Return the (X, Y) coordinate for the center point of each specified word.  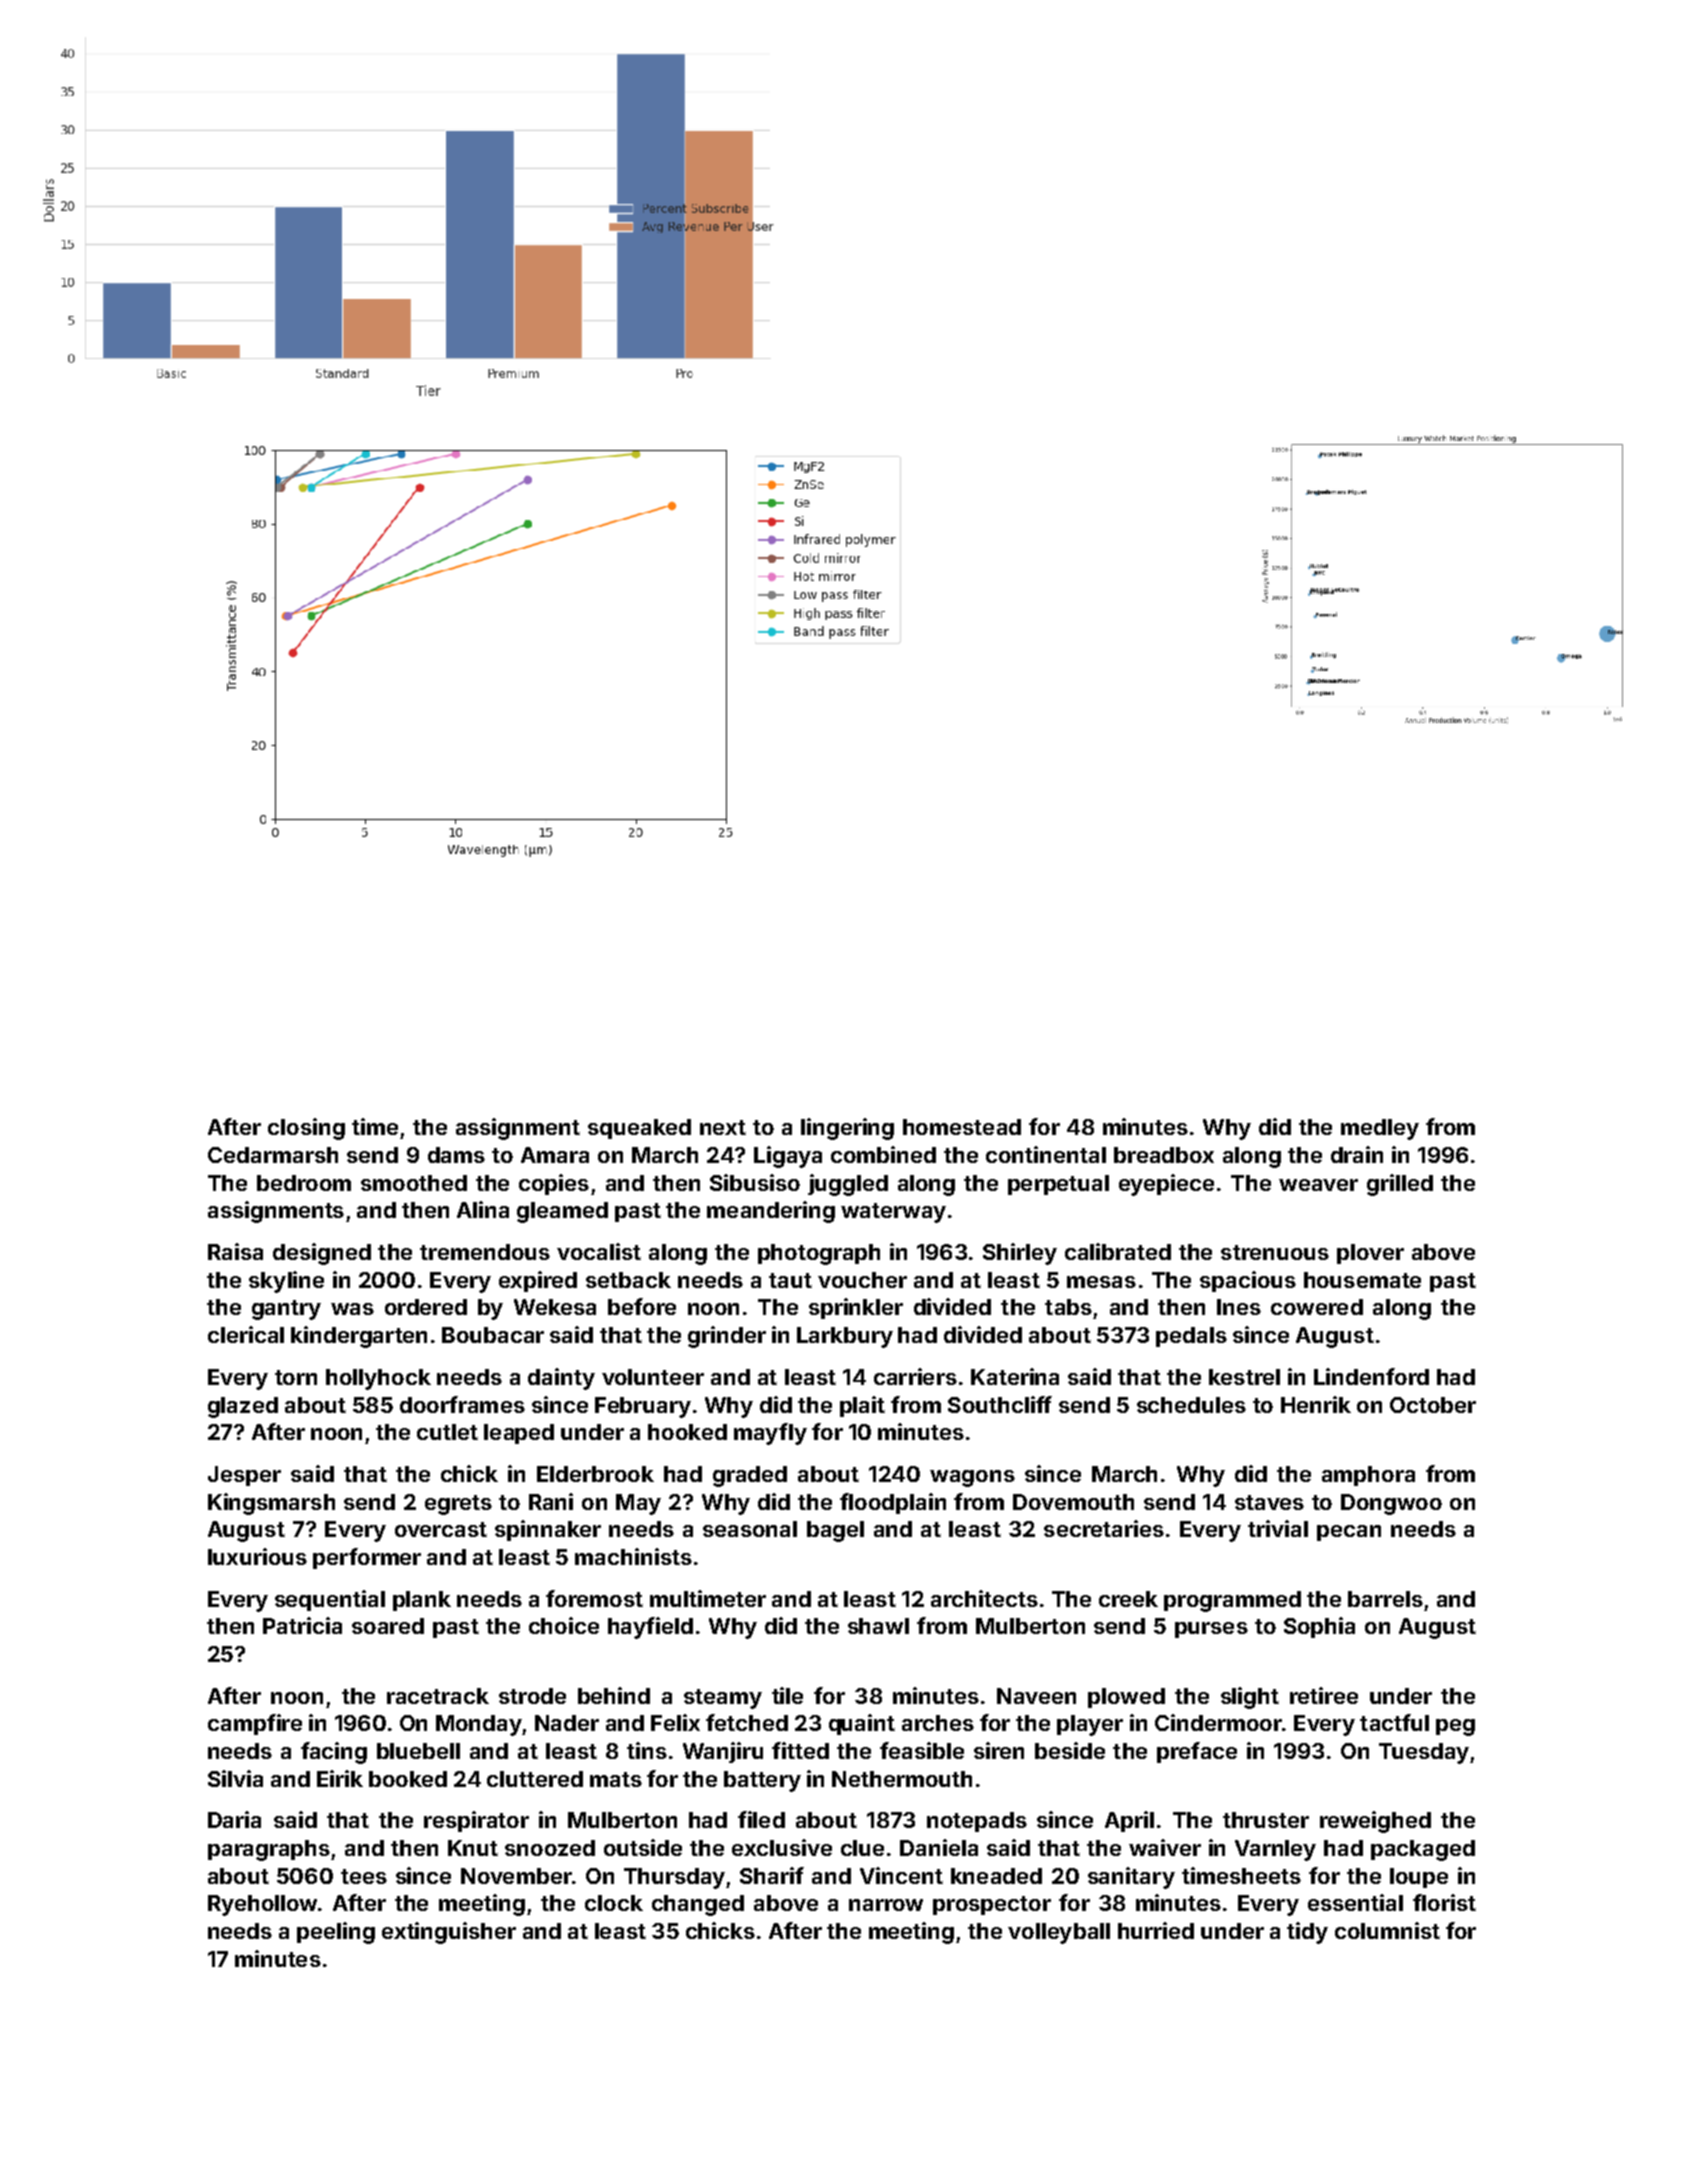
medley (1380, 1129)
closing (306, 1129)
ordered (426, 1307)
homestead (962, 1127)
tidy (1307, 1933)
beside (1070, 1750)
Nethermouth (902, 1779)
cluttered (535, 1779)
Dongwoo (1391, 1504)
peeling (336, 1933)
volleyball (1059, 1933)
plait (862, 1406)
